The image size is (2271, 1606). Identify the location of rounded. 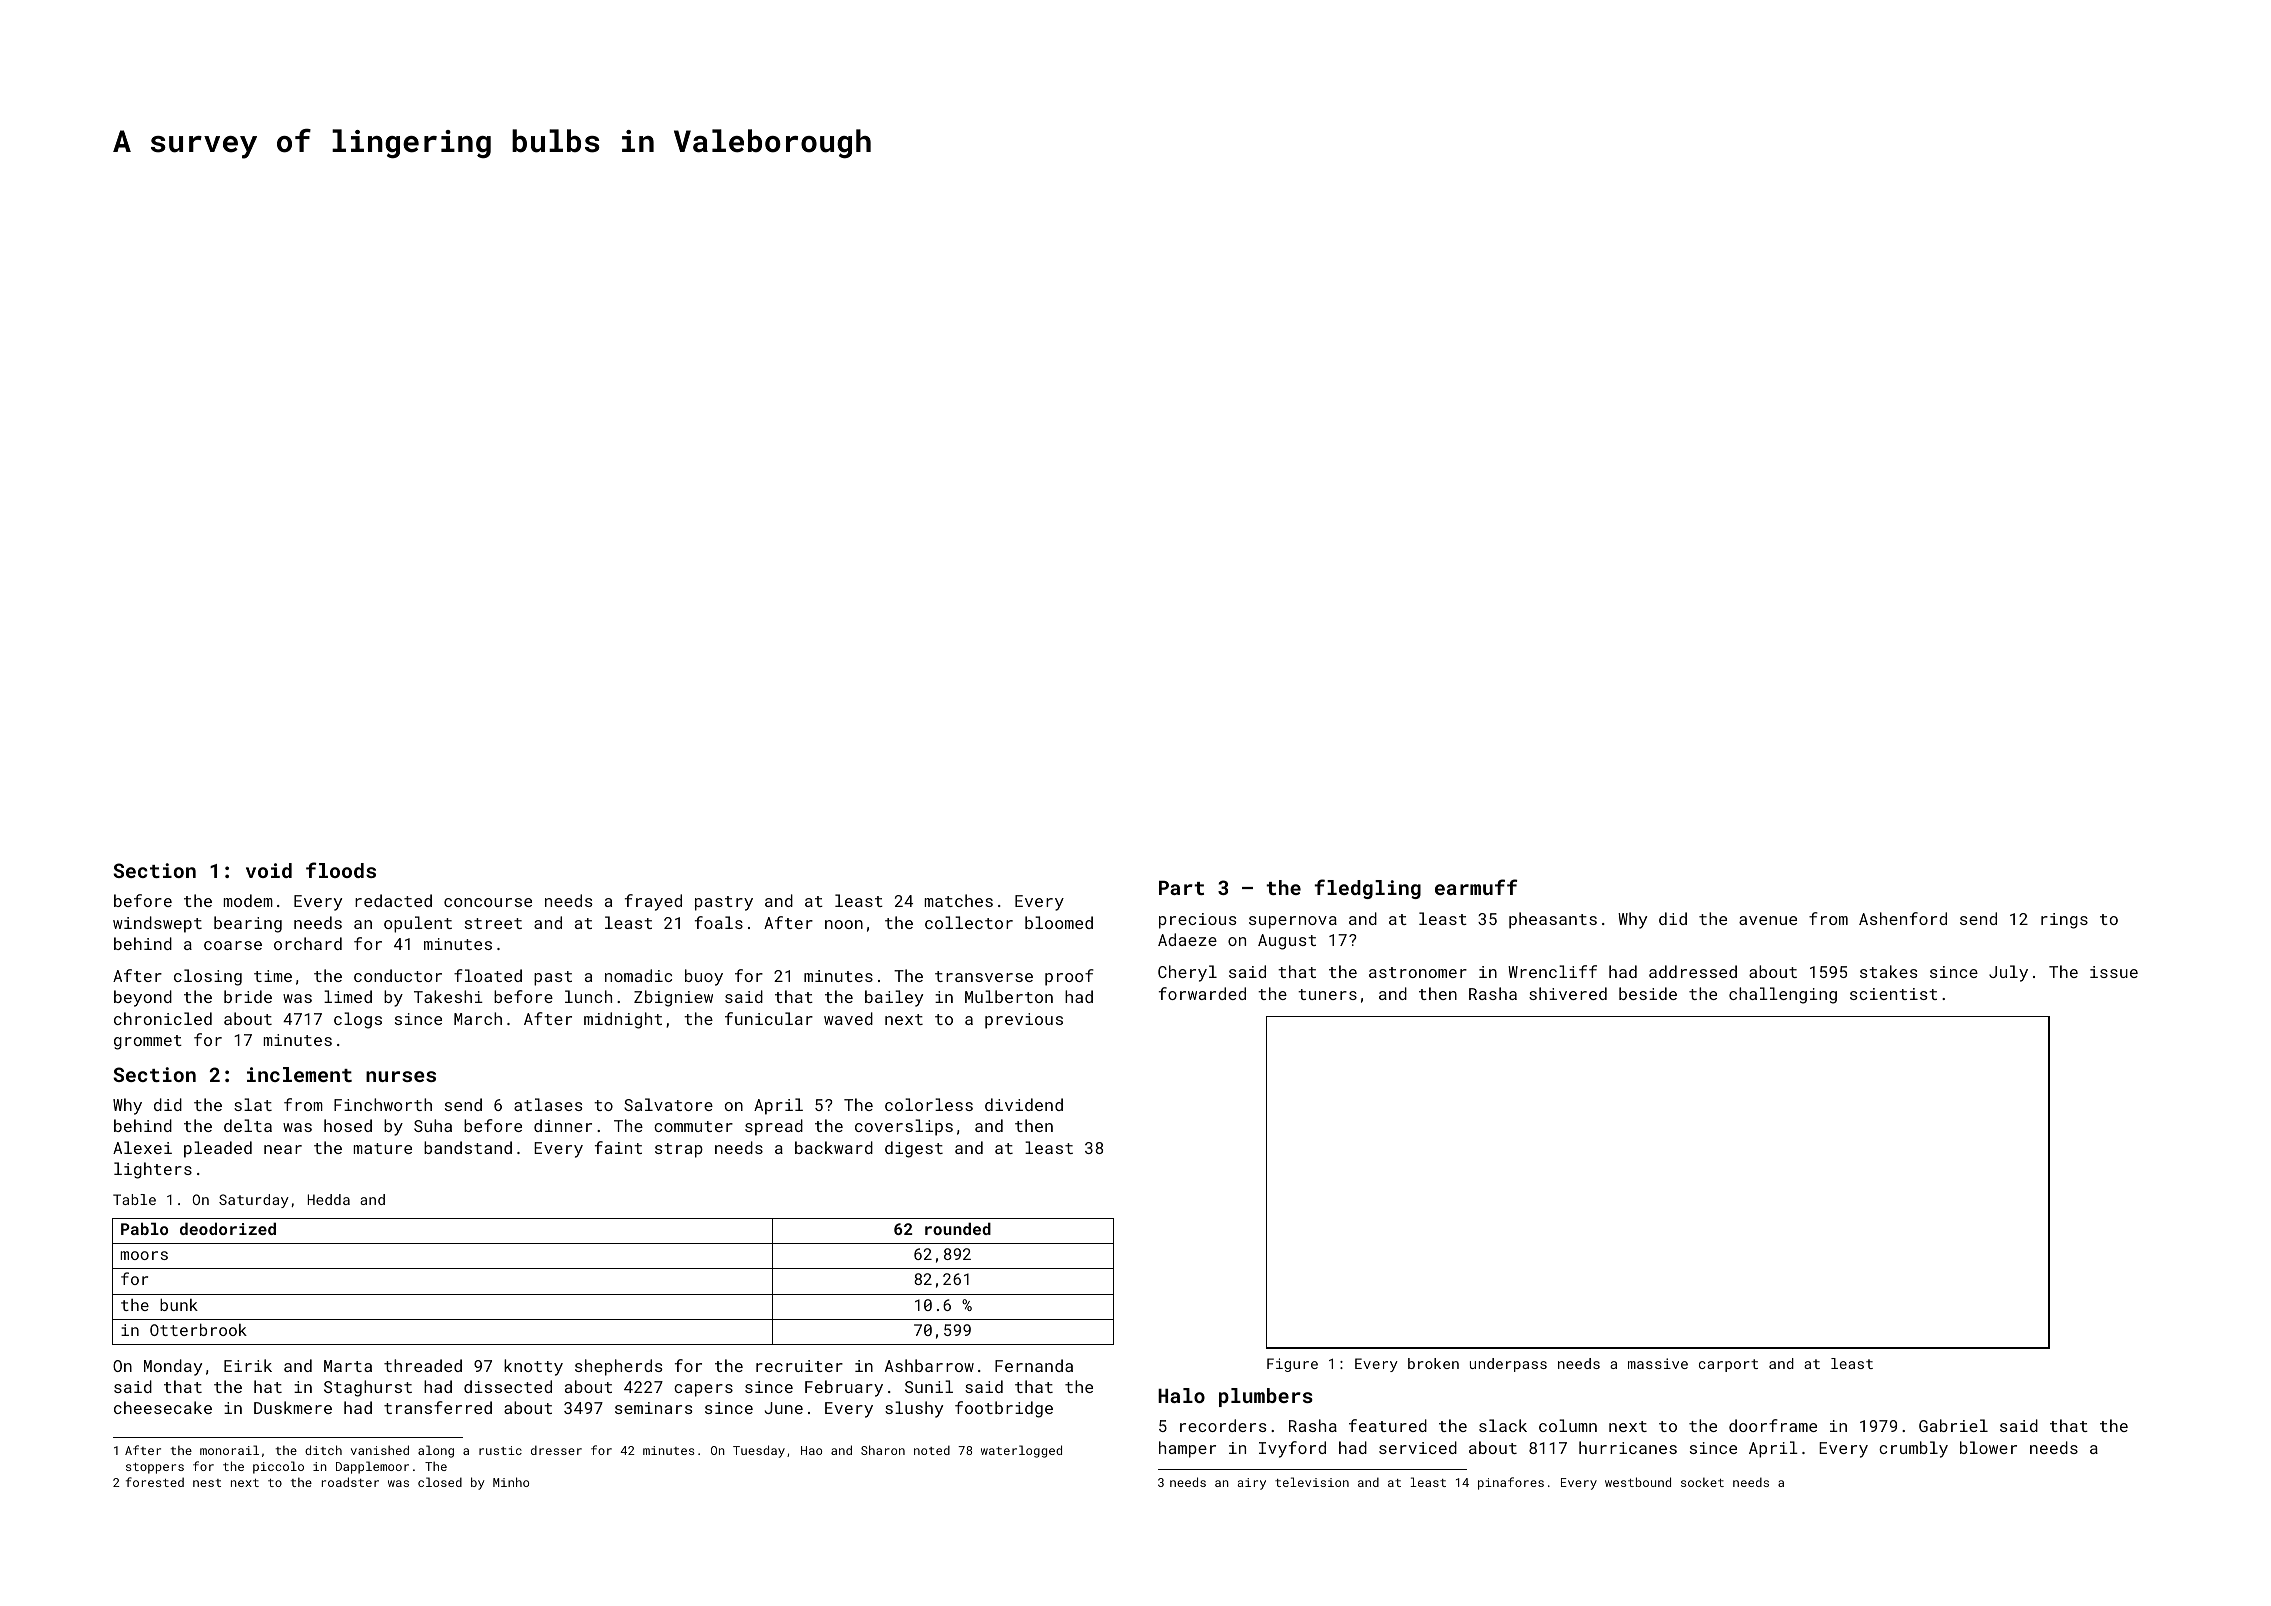
(958, 1228).
